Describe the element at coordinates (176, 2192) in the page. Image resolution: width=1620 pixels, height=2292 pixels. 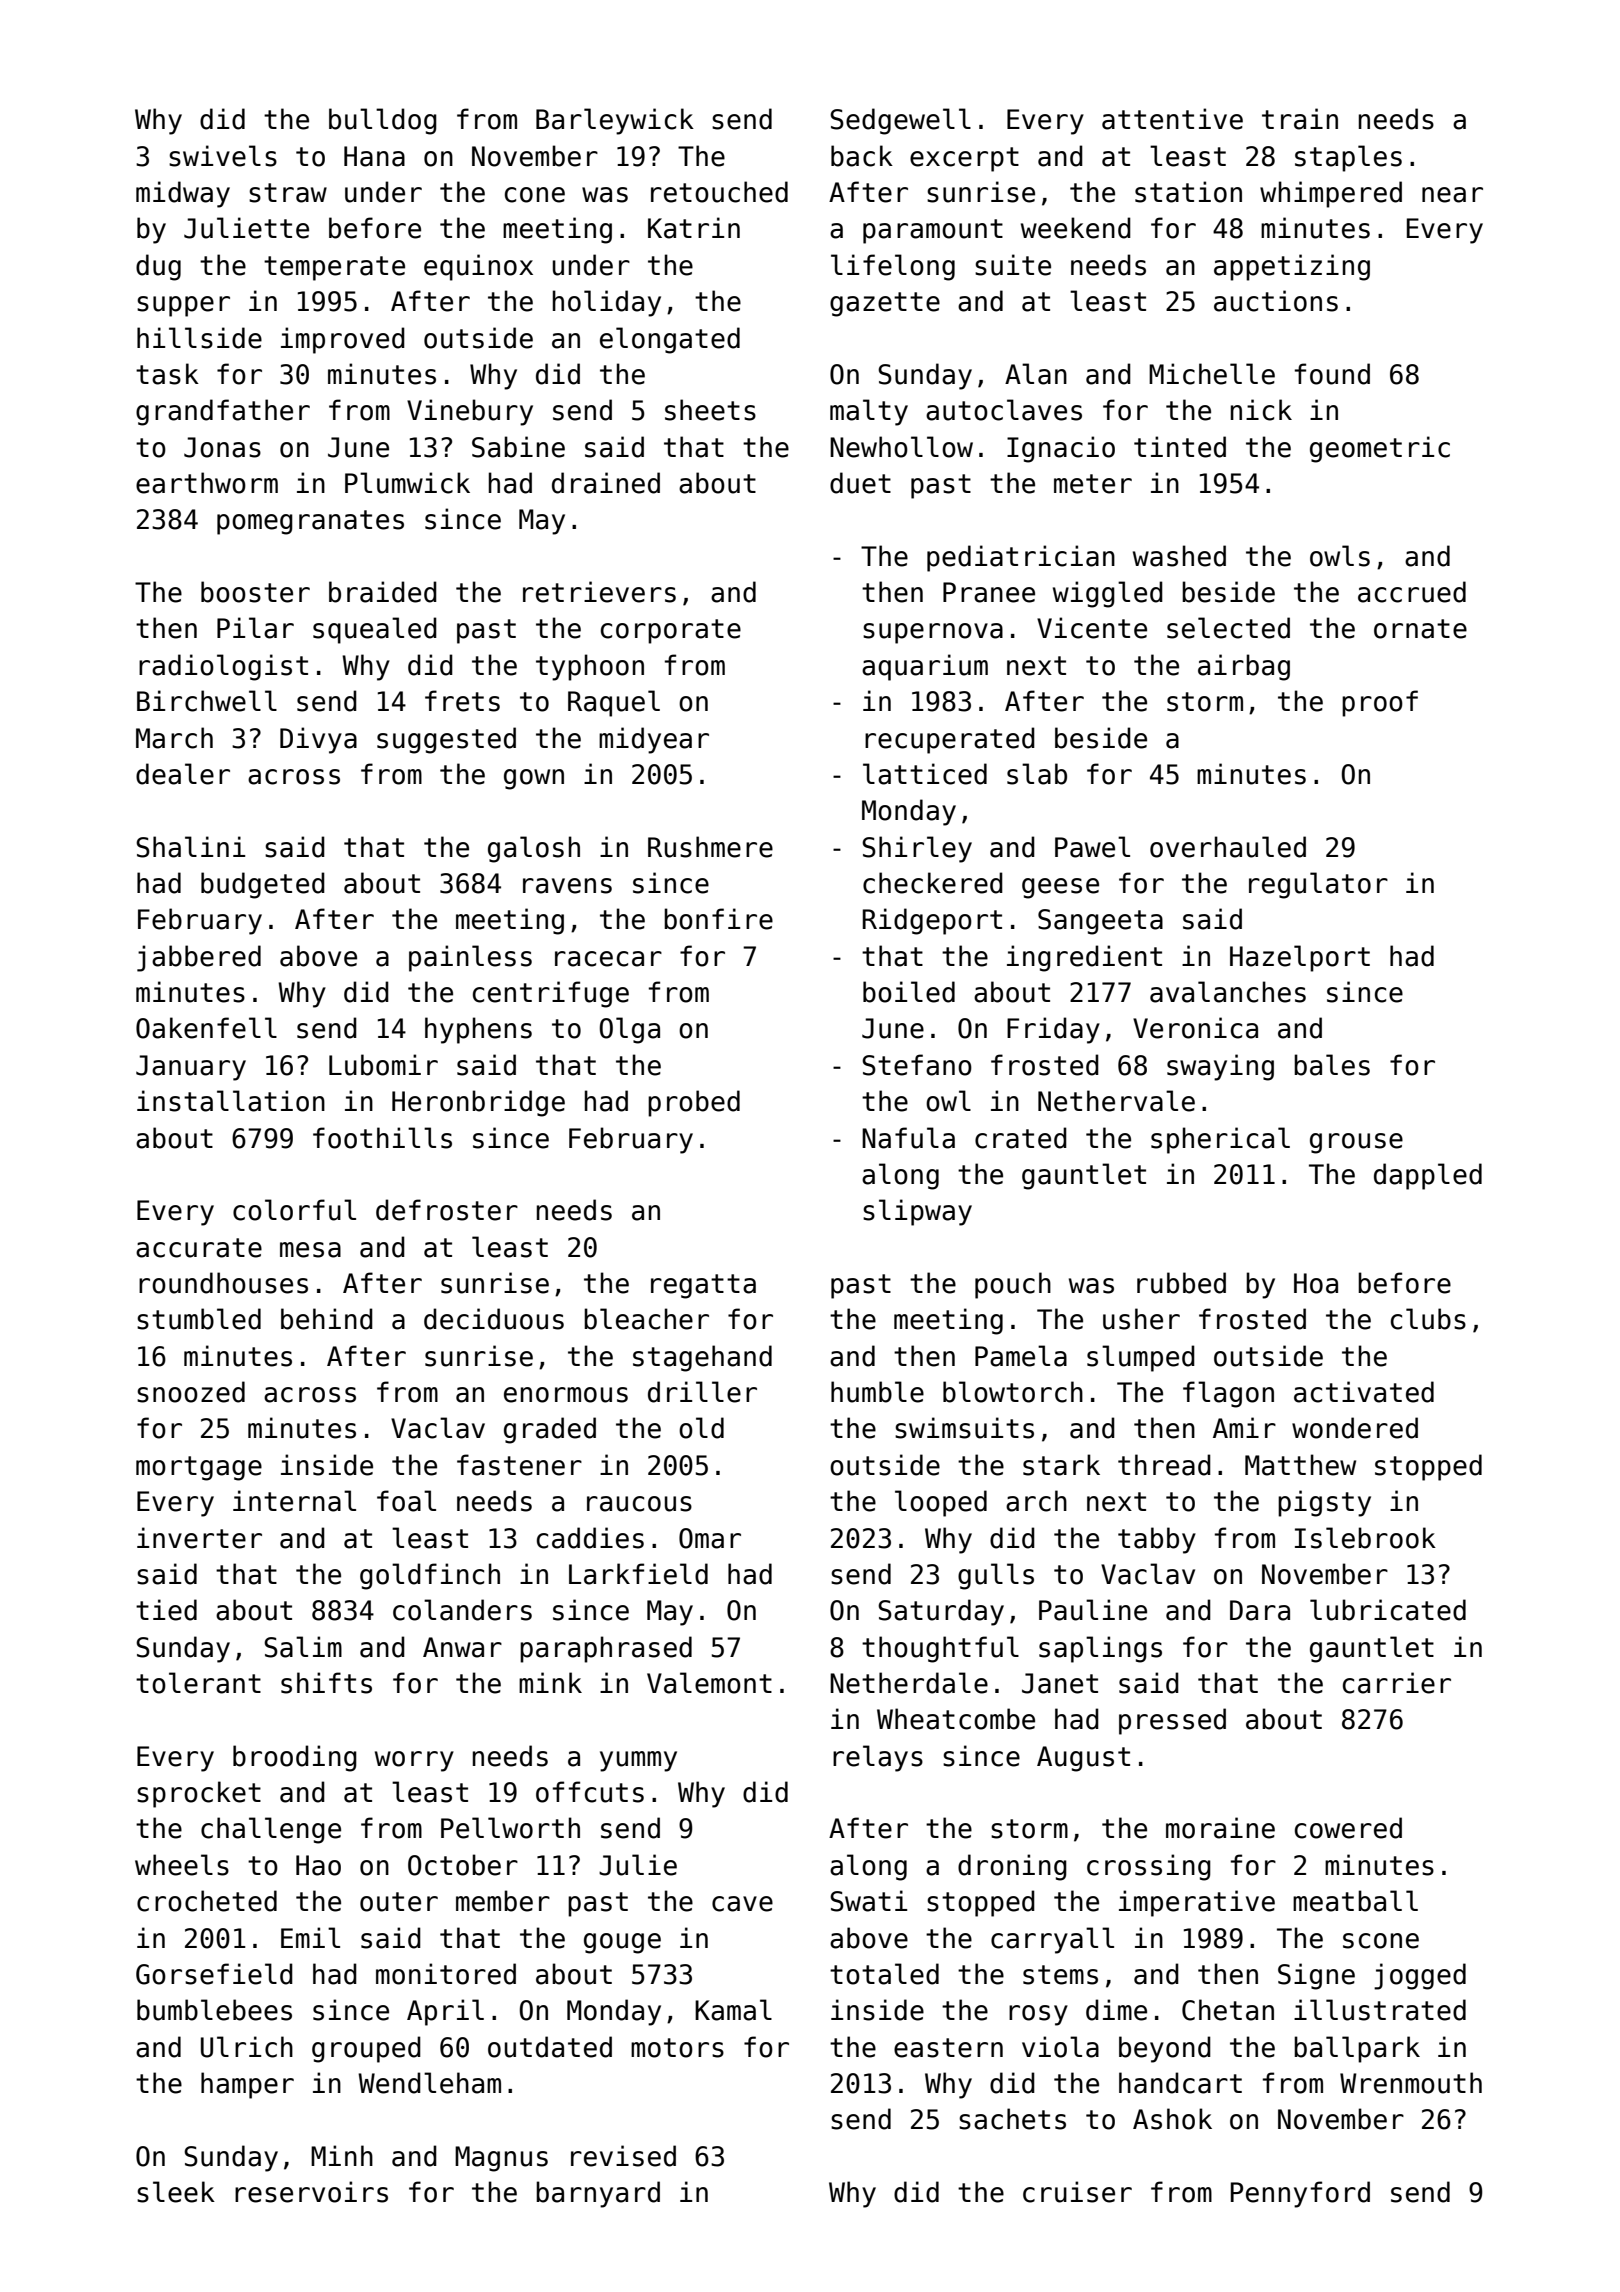
I see `sleek` at that location.
